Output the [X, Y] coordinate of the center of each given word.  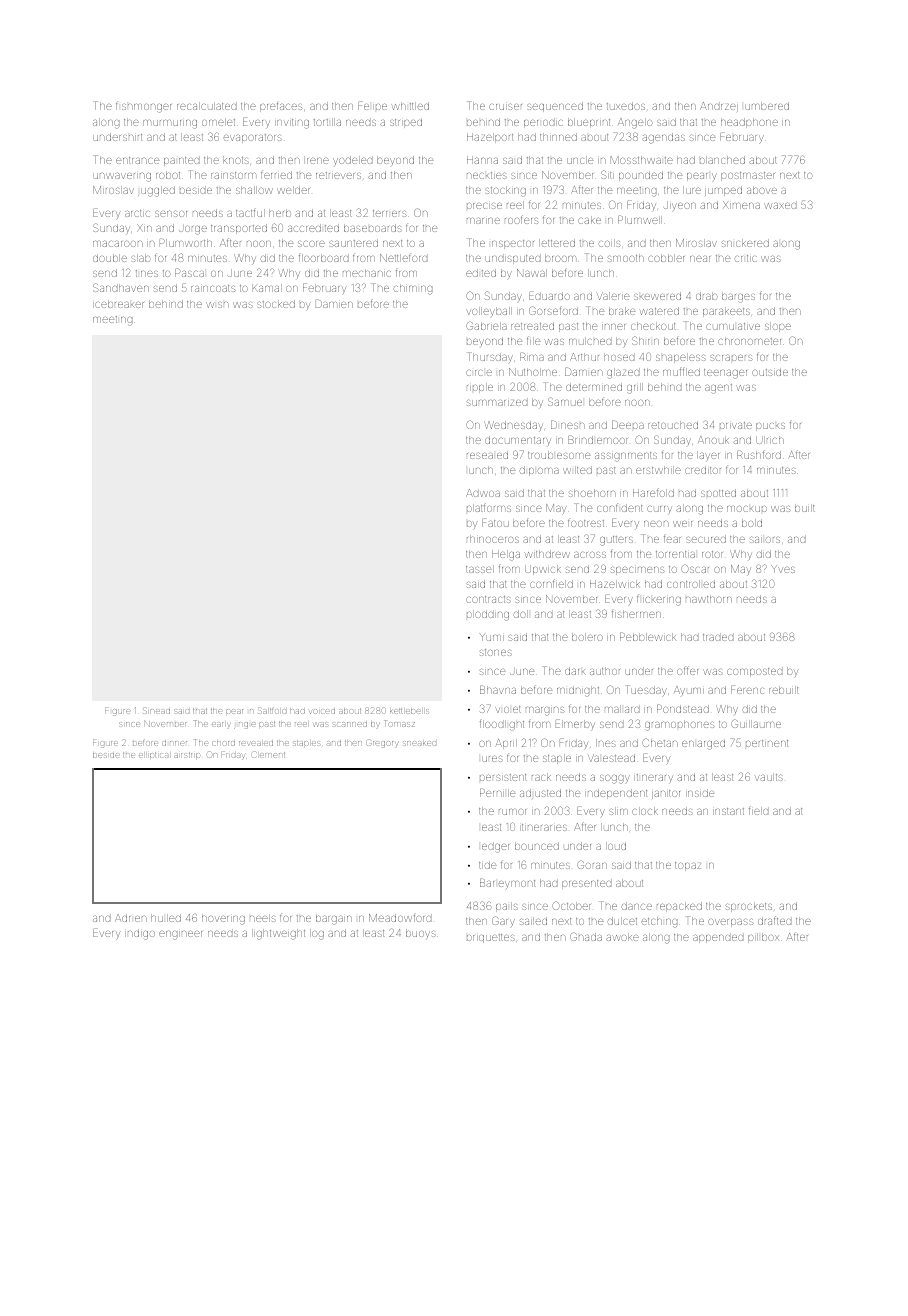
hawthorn [709, 599]
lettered [557, 243]
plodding [488, 615]
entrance [137, 160]
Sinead [156, 711]
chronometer [749, 341]
